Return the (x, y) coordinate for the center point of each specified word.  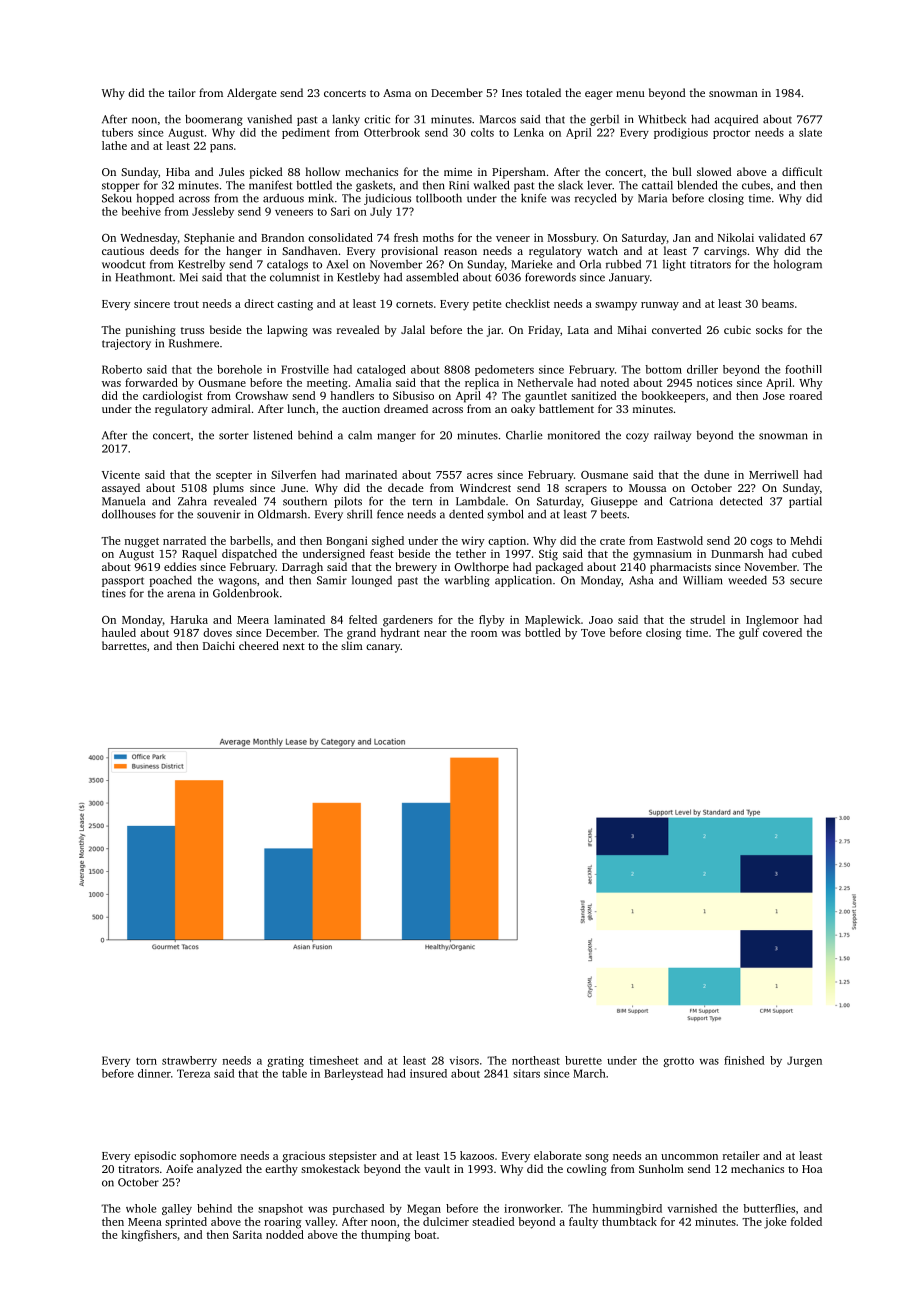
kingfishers (149, 1236)
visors (464, 1060)
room (484, 634)
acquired (736, 120)
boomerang (214, 120)
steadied (493, 1221)
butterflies (769, 1208)
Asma (397, 93)
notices (714, 382)
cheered (259, 645)
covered (782, 632)
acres (480, 476)
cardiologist (173, 397)
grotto (678, 1062)
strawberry (189, 1061)
